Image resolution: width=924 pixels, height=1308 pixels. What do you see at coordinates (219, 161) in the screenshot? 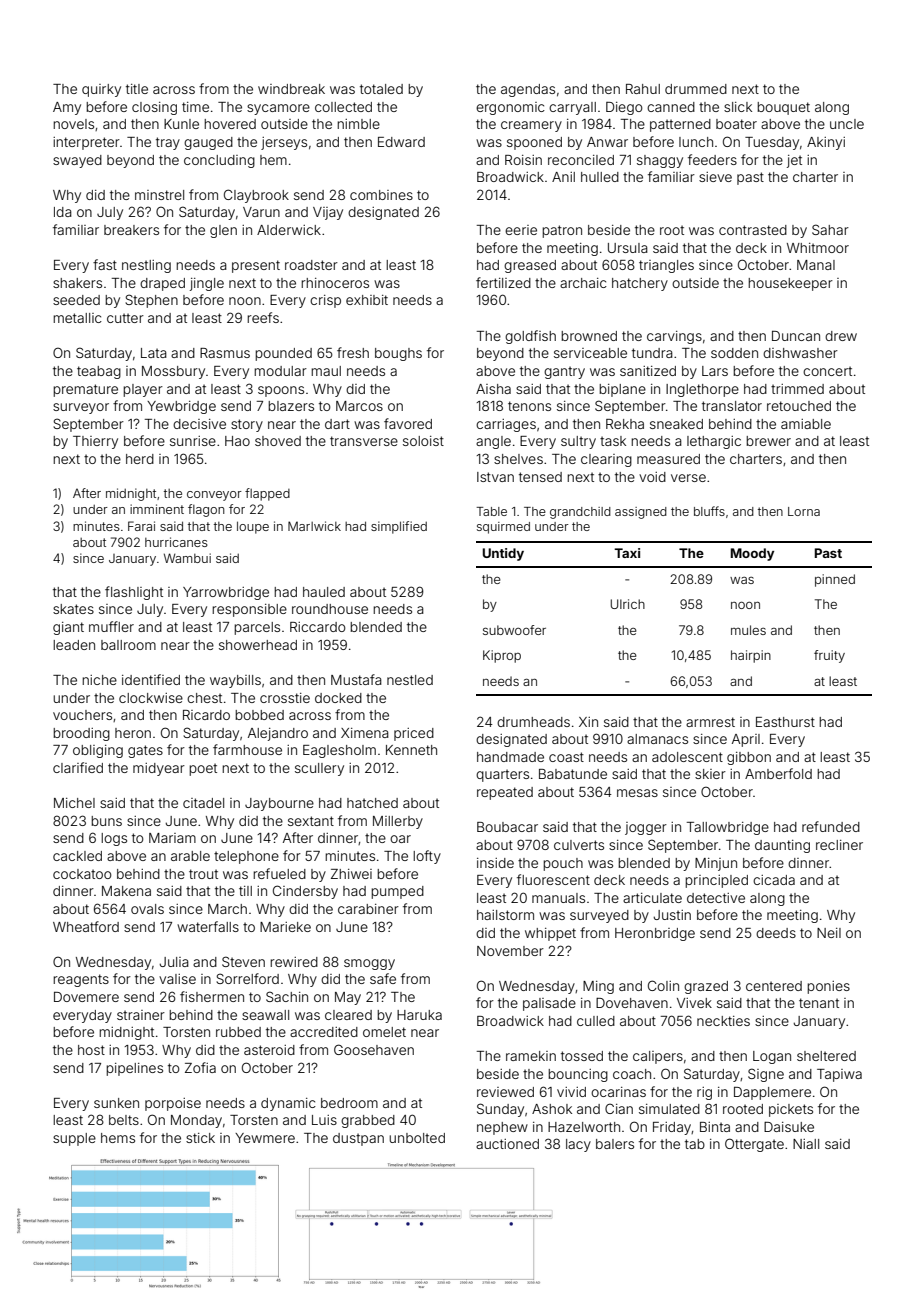
I see `concluding` at bounding box center [219, 161].
